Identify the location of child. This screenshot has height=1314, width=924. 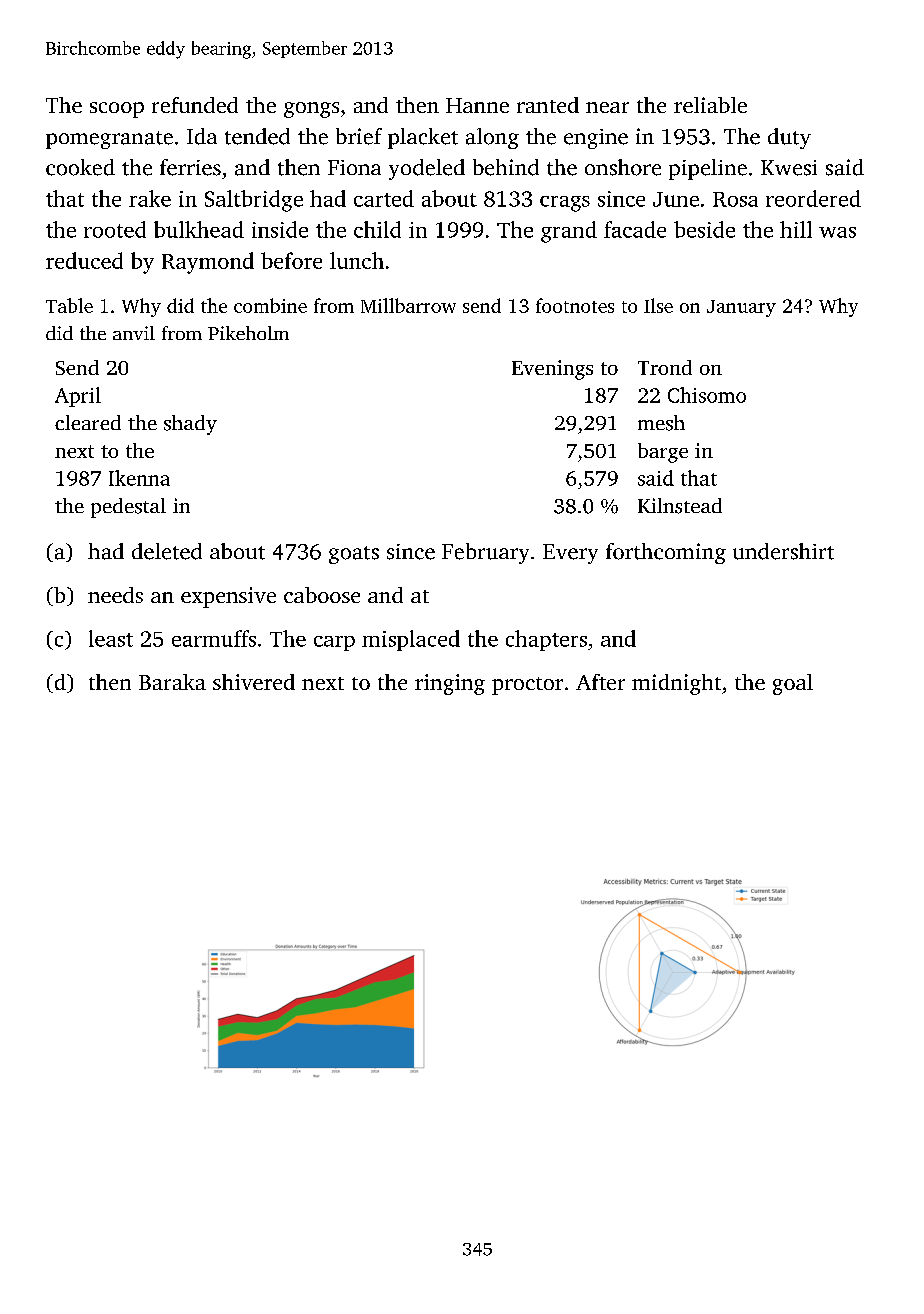
(377, 229).
